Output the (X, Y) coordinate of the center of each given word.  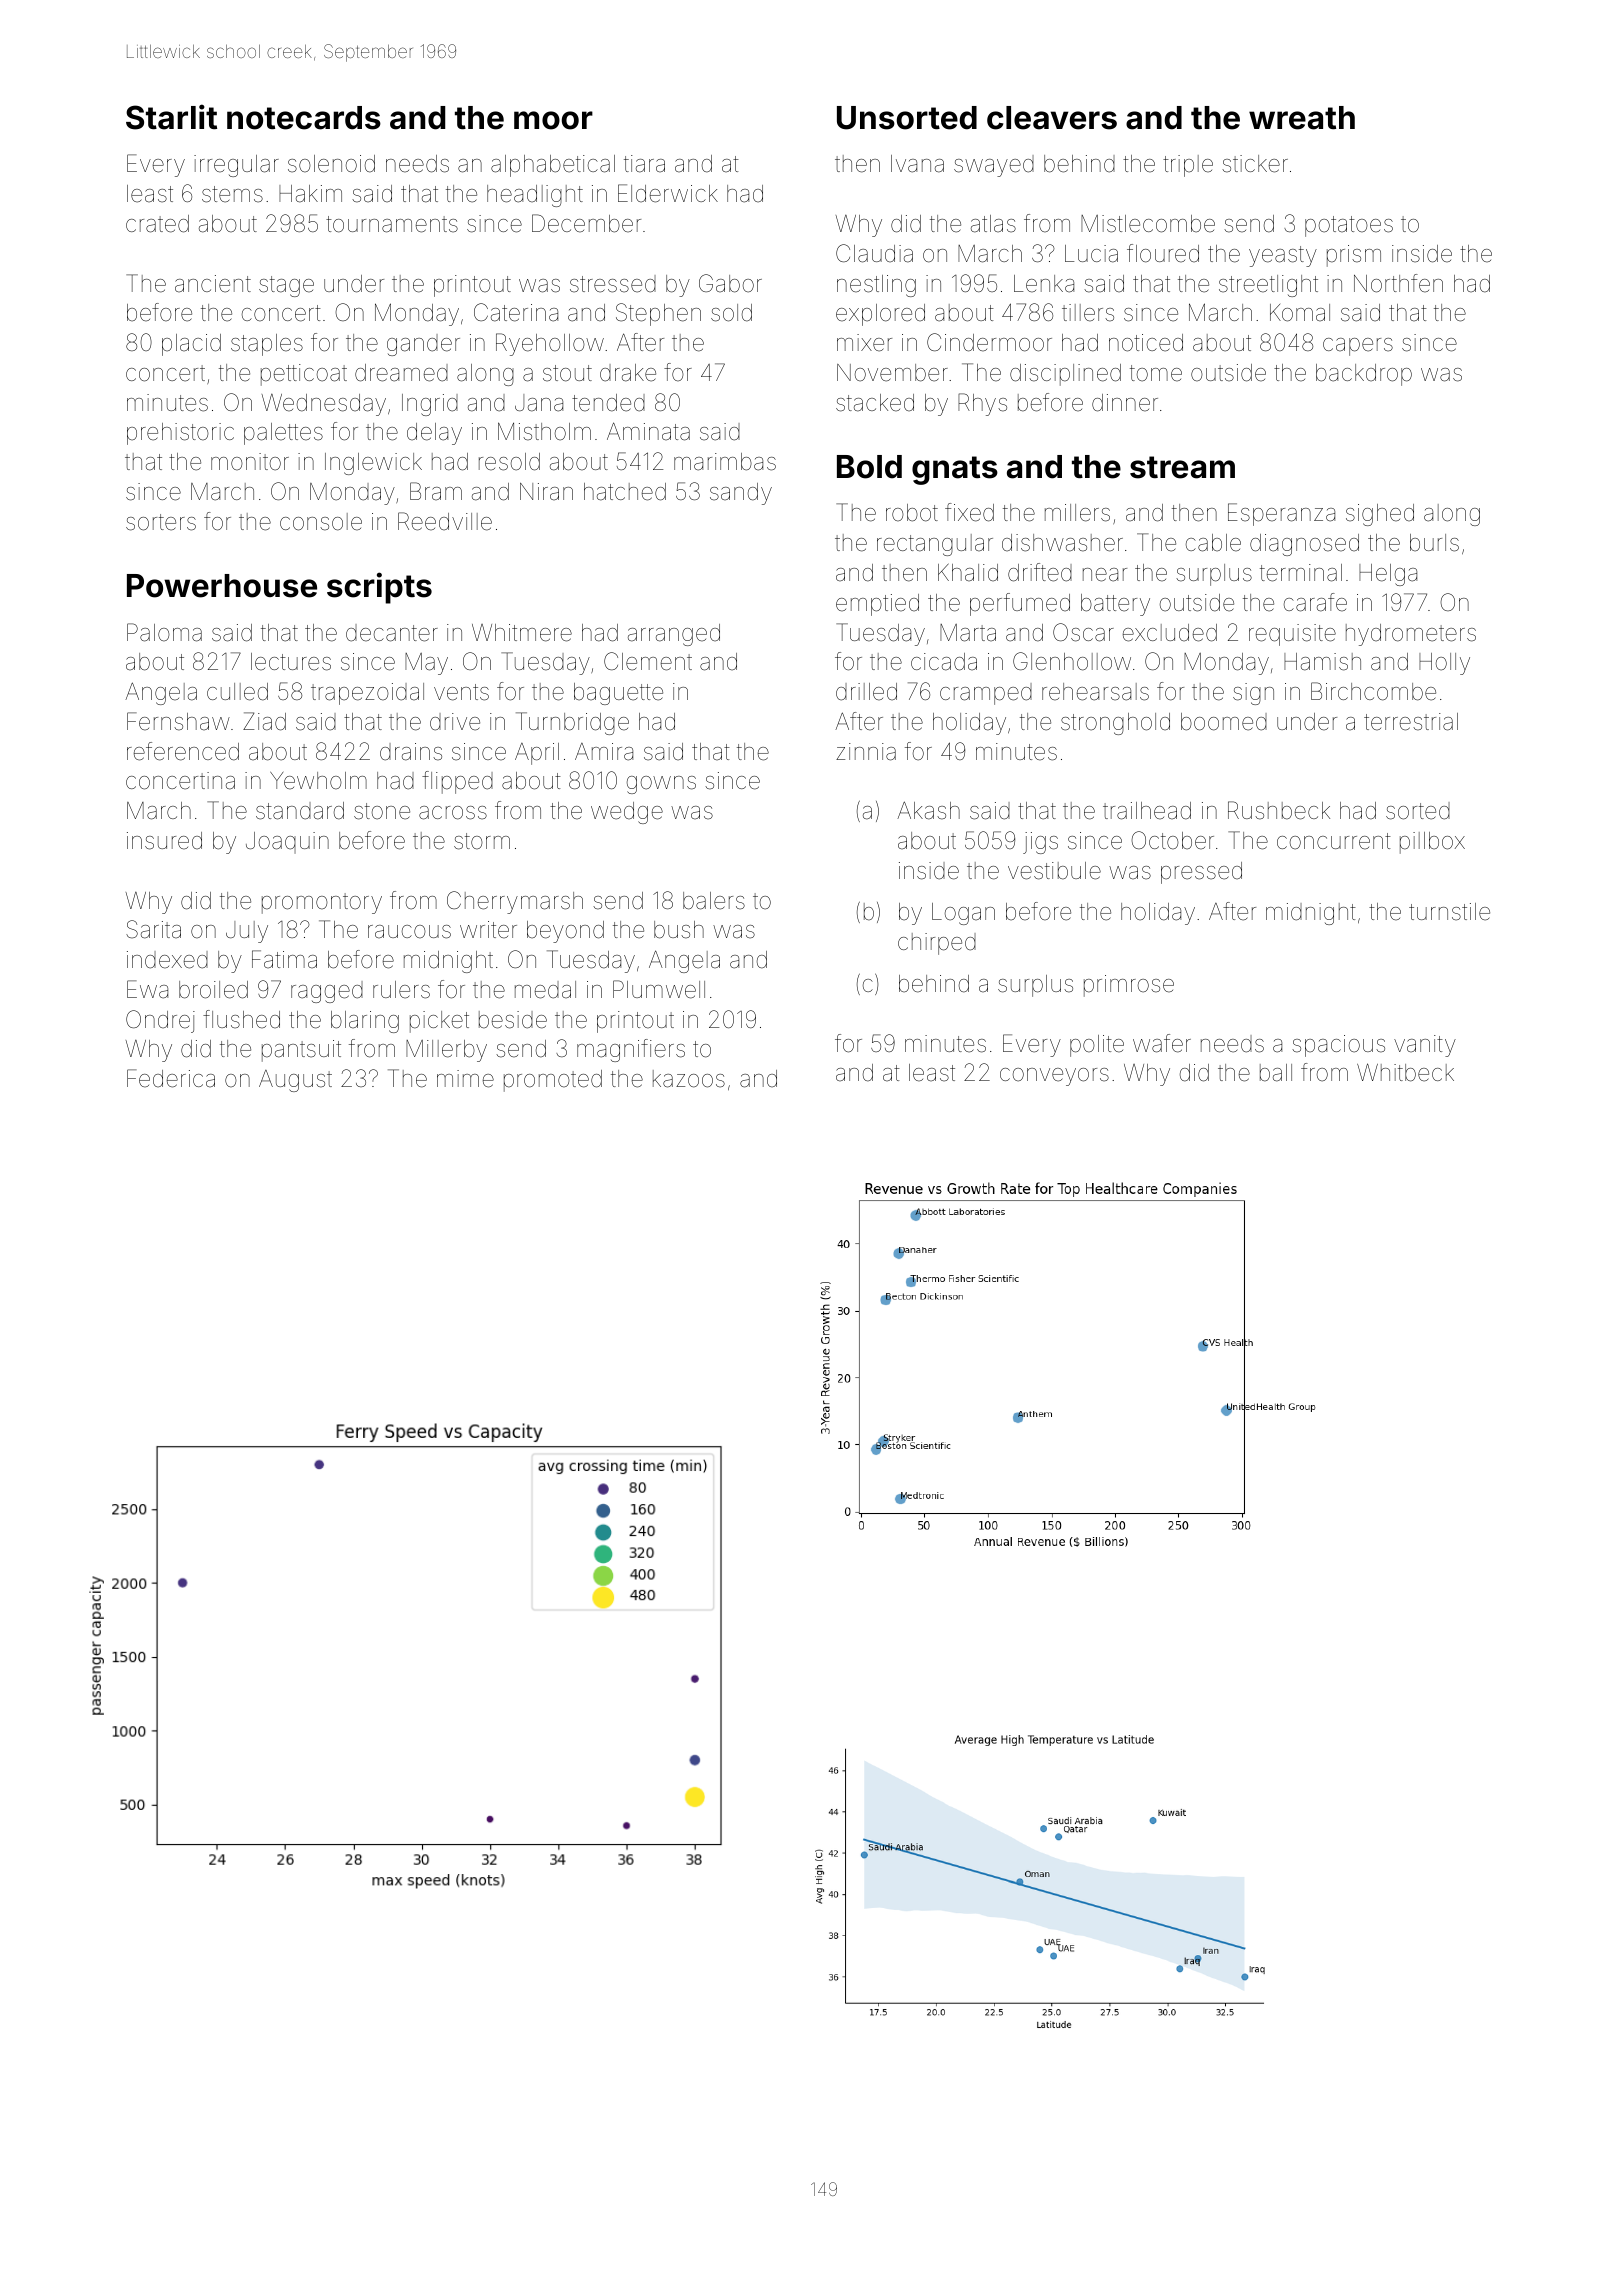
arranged (674, 635)
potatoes (1349, 226)
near (1105, 575)
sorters (161, 522)
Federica (171, 1078)
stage (286, 286)
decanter (392, 633)
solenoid (331, 164)
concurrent (1334, 841)
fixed (969, 512)
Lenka (1044, 284)
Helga (1388, 575)
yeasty (1283, 256)
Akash (928, 810)
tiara (644, 164)
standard (300, 811)
